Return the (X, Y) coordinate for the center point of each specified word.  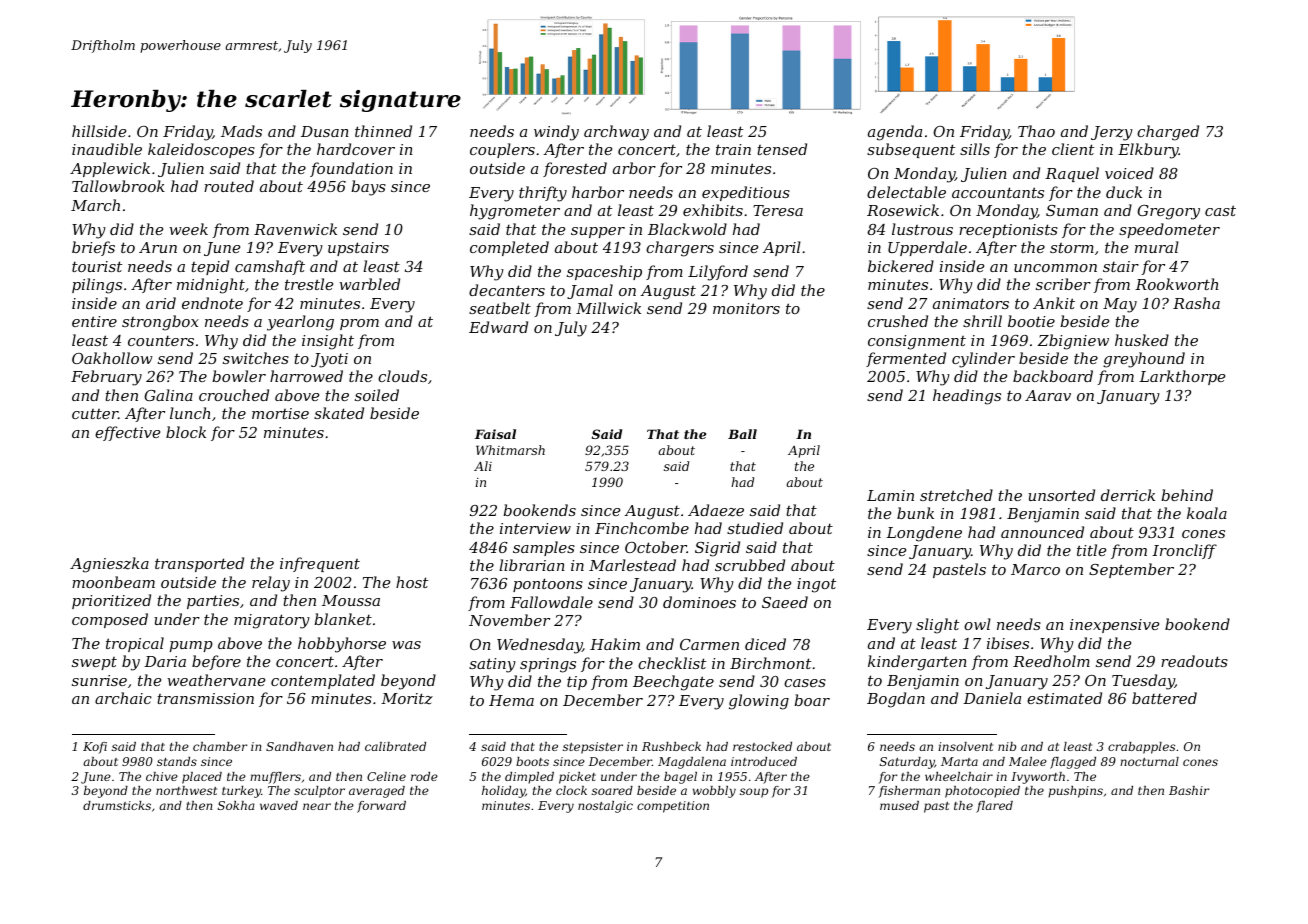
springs (548, 665)
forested (575, 169)
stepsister (593, 748)
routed (229, 186)
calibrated (395, 746)
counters (161, 340)
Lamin (890, 495)
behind (1187, 495)
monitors (746, 308)
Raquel (1072, 174)
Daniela (992, 698)
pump (191, 646)
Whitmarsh (510, 450)
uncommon (1055, 268)
